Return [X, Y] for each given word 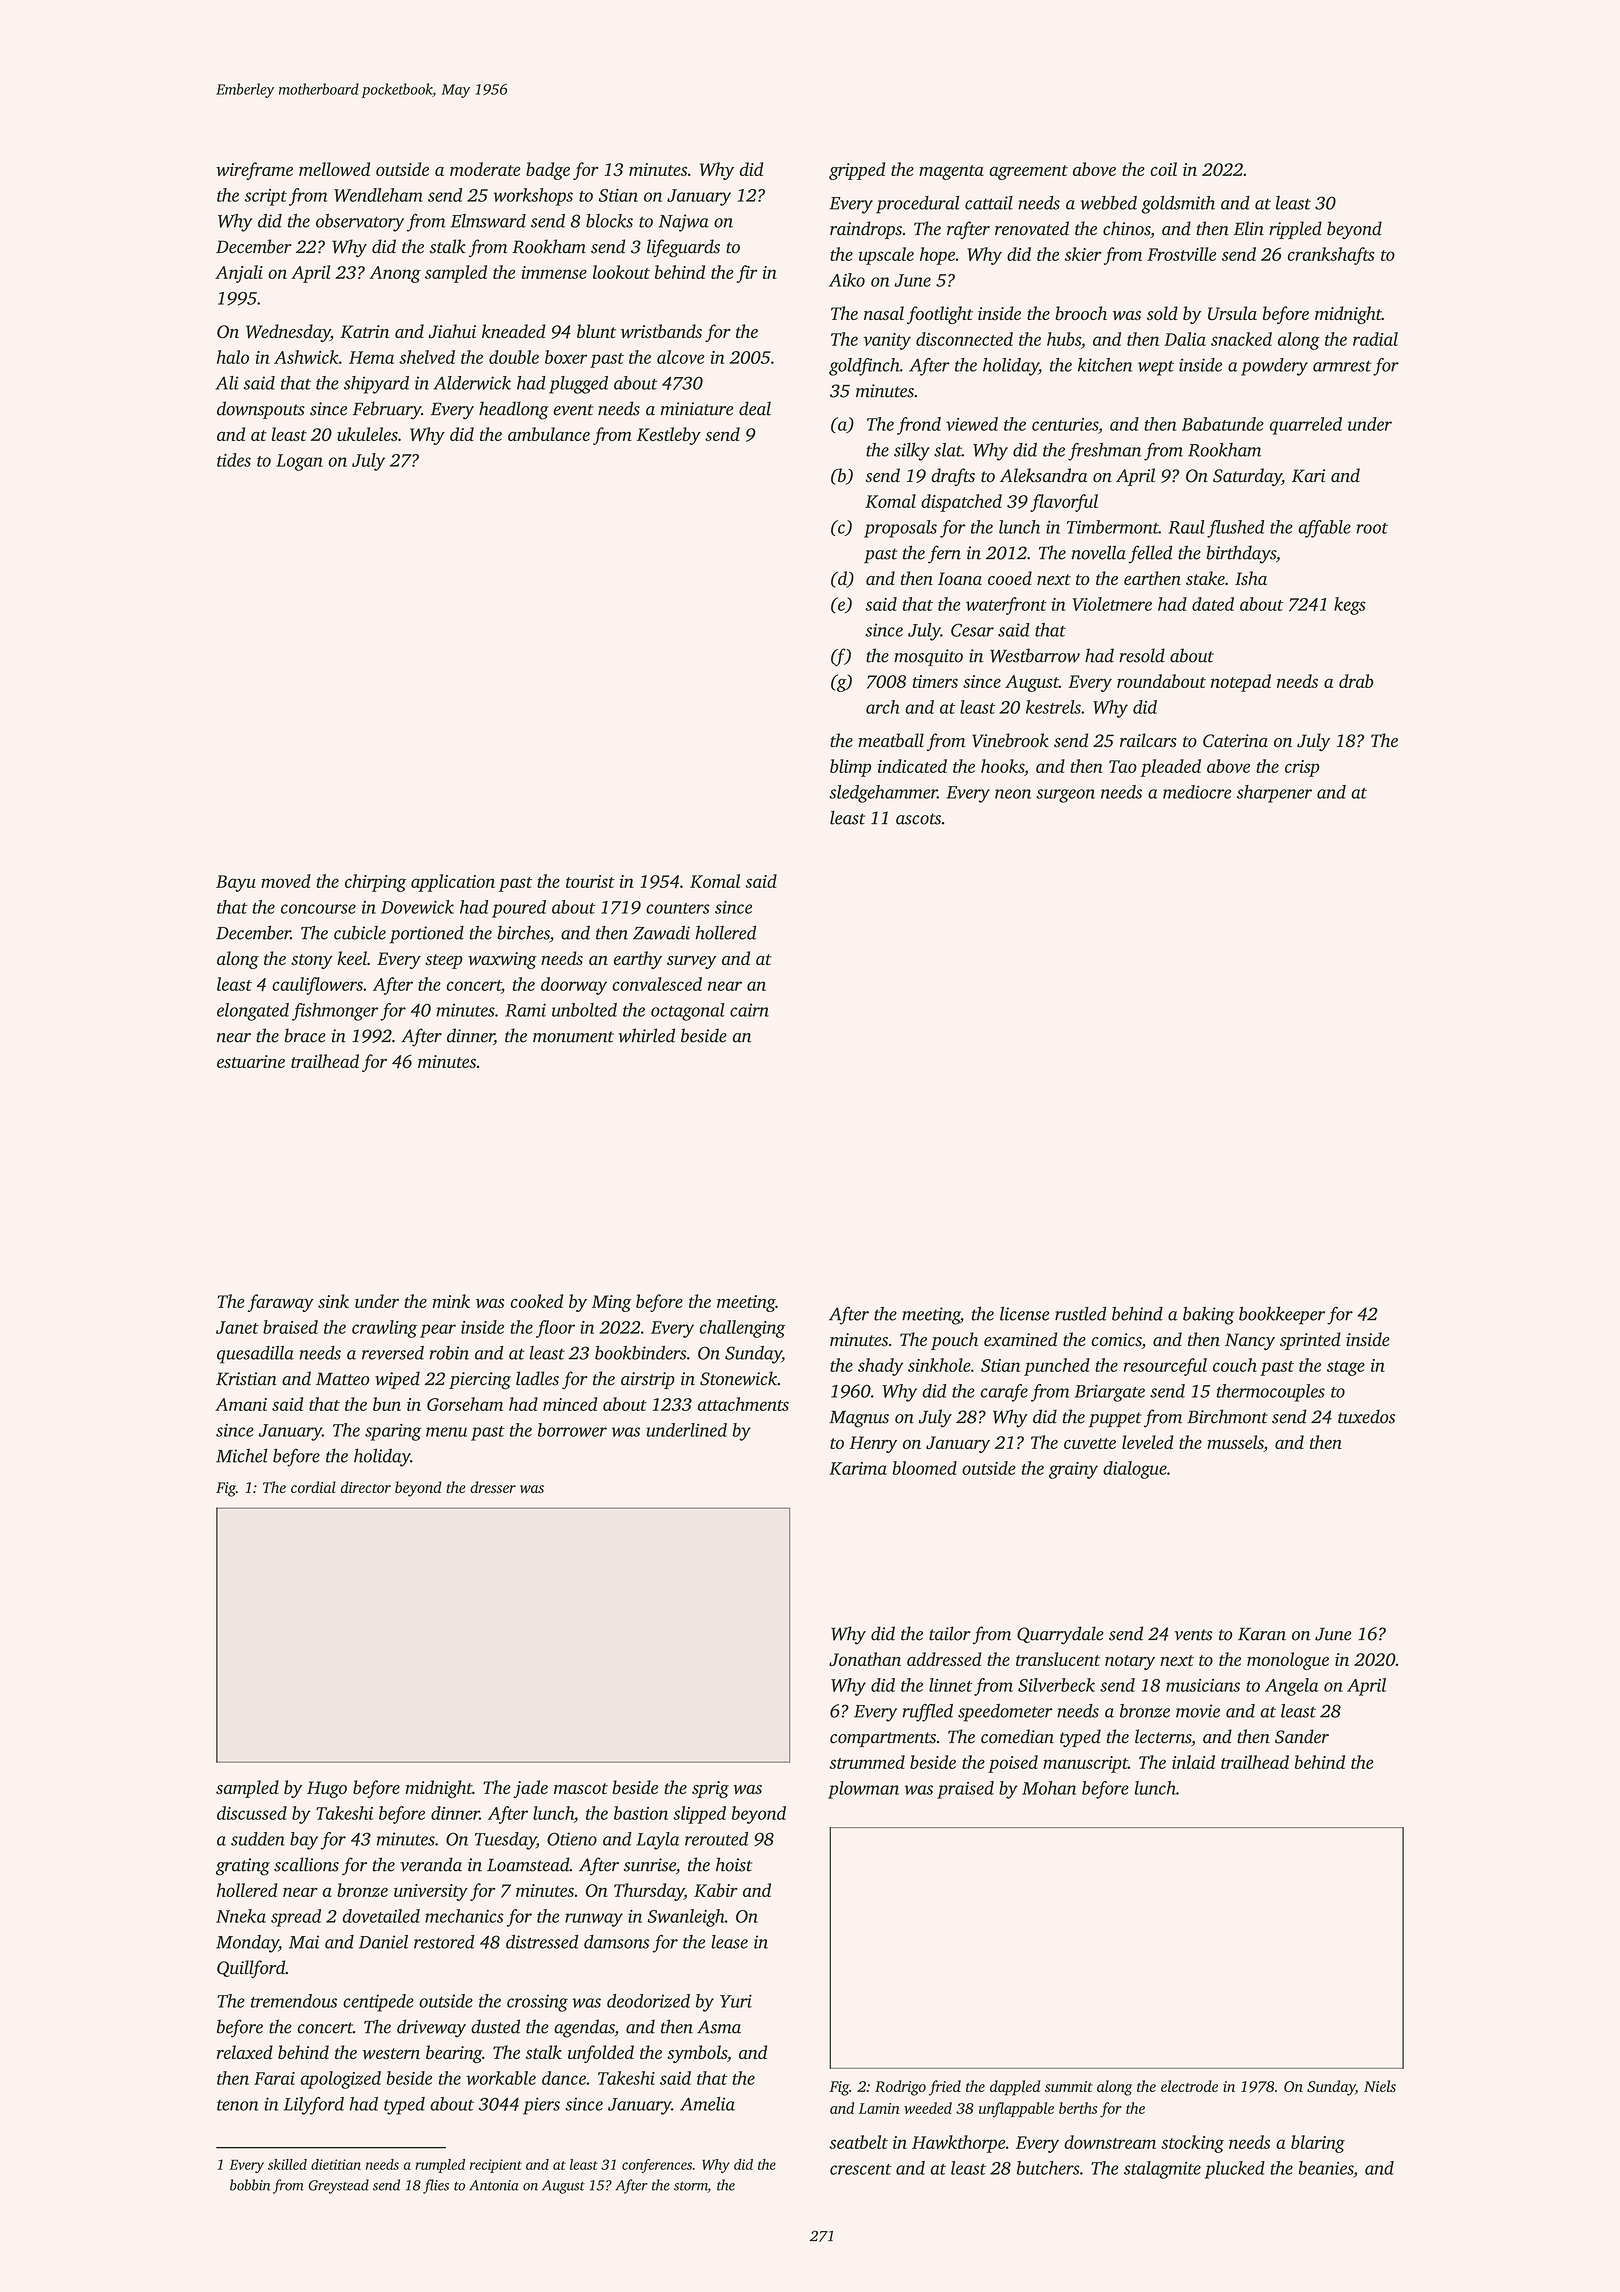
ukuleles [367, 434]
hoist [734, 1864]
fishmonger [335, 1012]
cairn [749, 1010]
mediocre [1197, 792]
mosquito [928, 657]
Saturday [1247, 477]
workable [501, 2078]
